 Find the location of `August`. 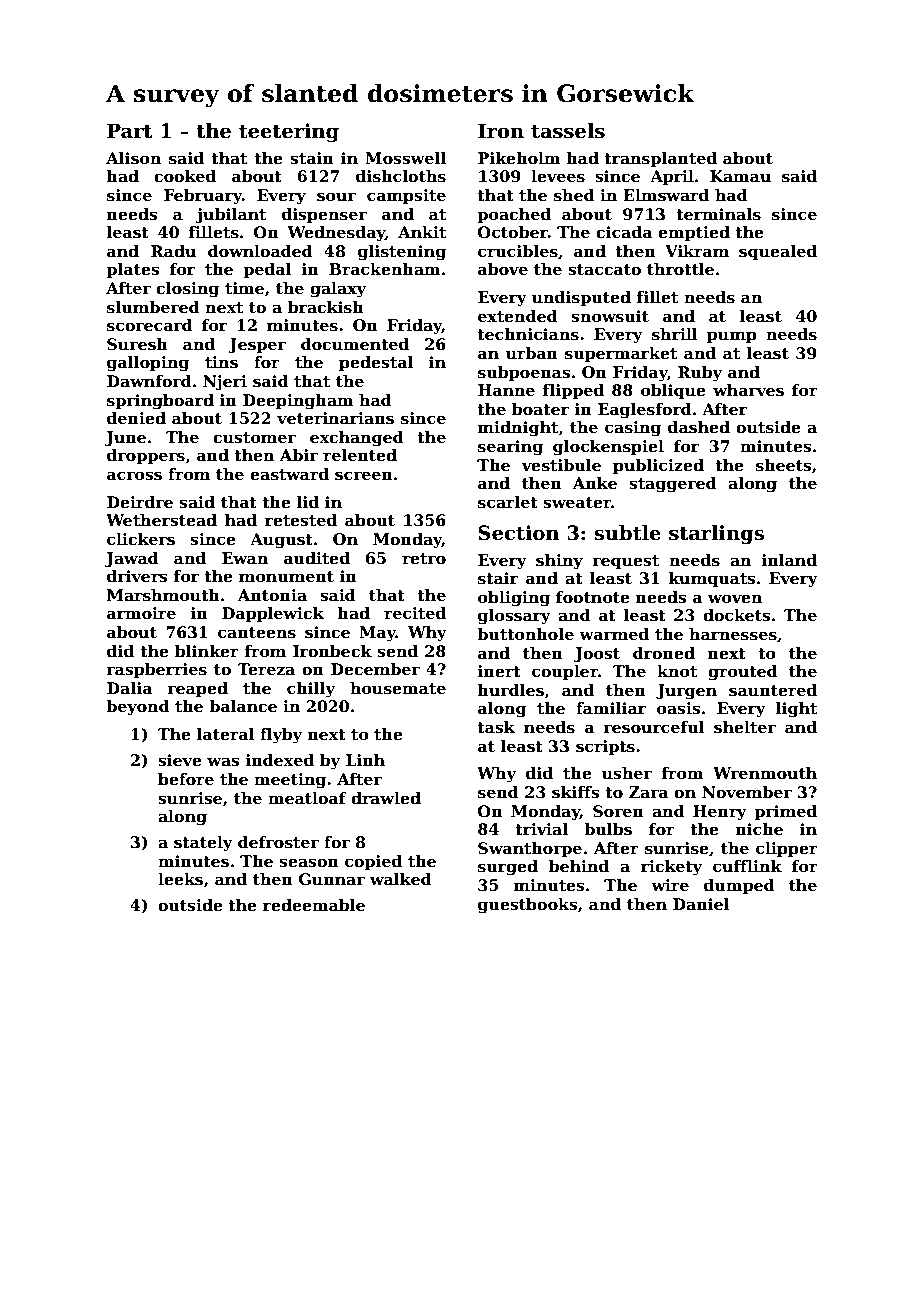

August is located at coordinates (281, 541).
